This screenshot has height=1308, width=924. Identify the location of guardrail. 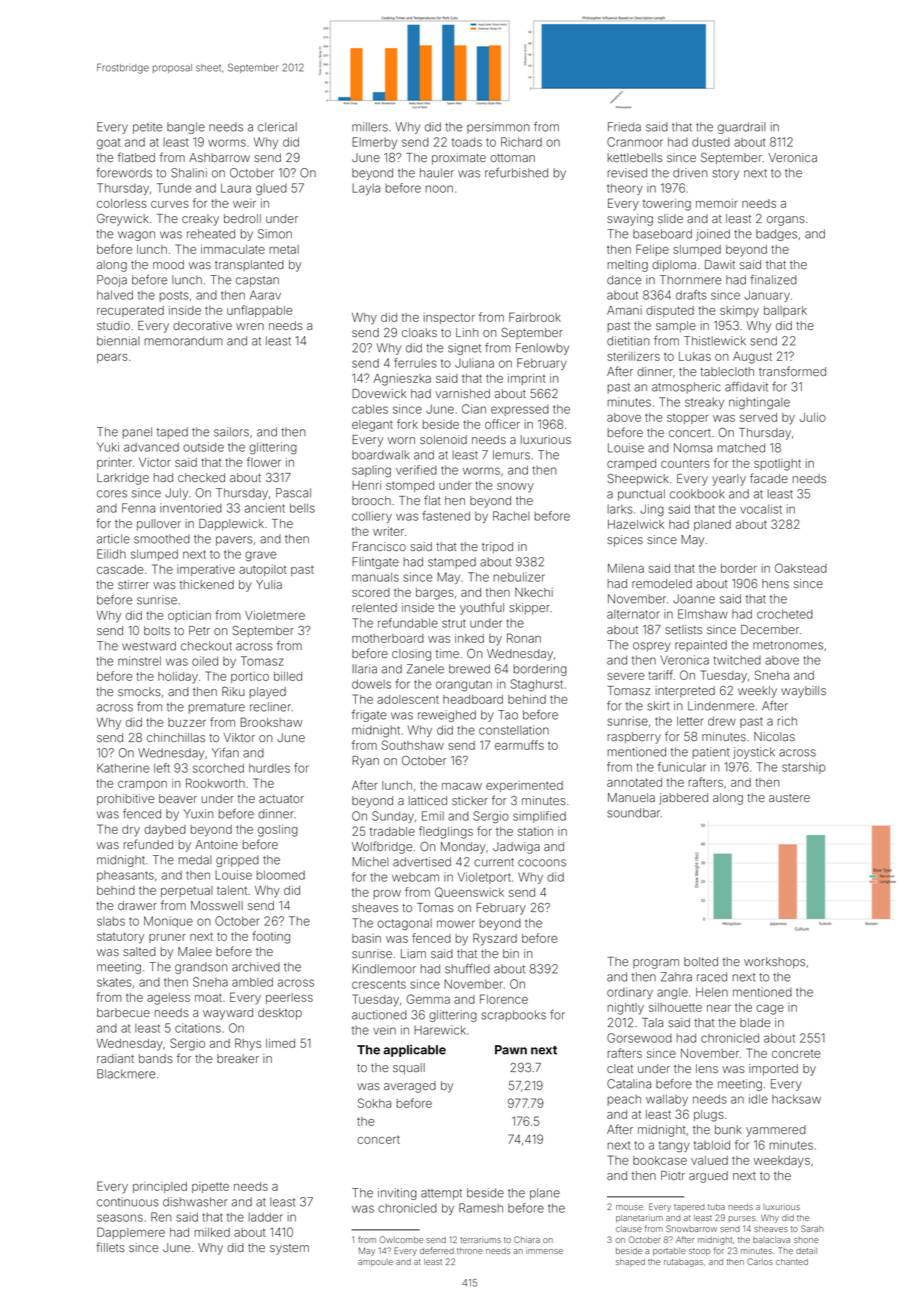
(742, 128).
